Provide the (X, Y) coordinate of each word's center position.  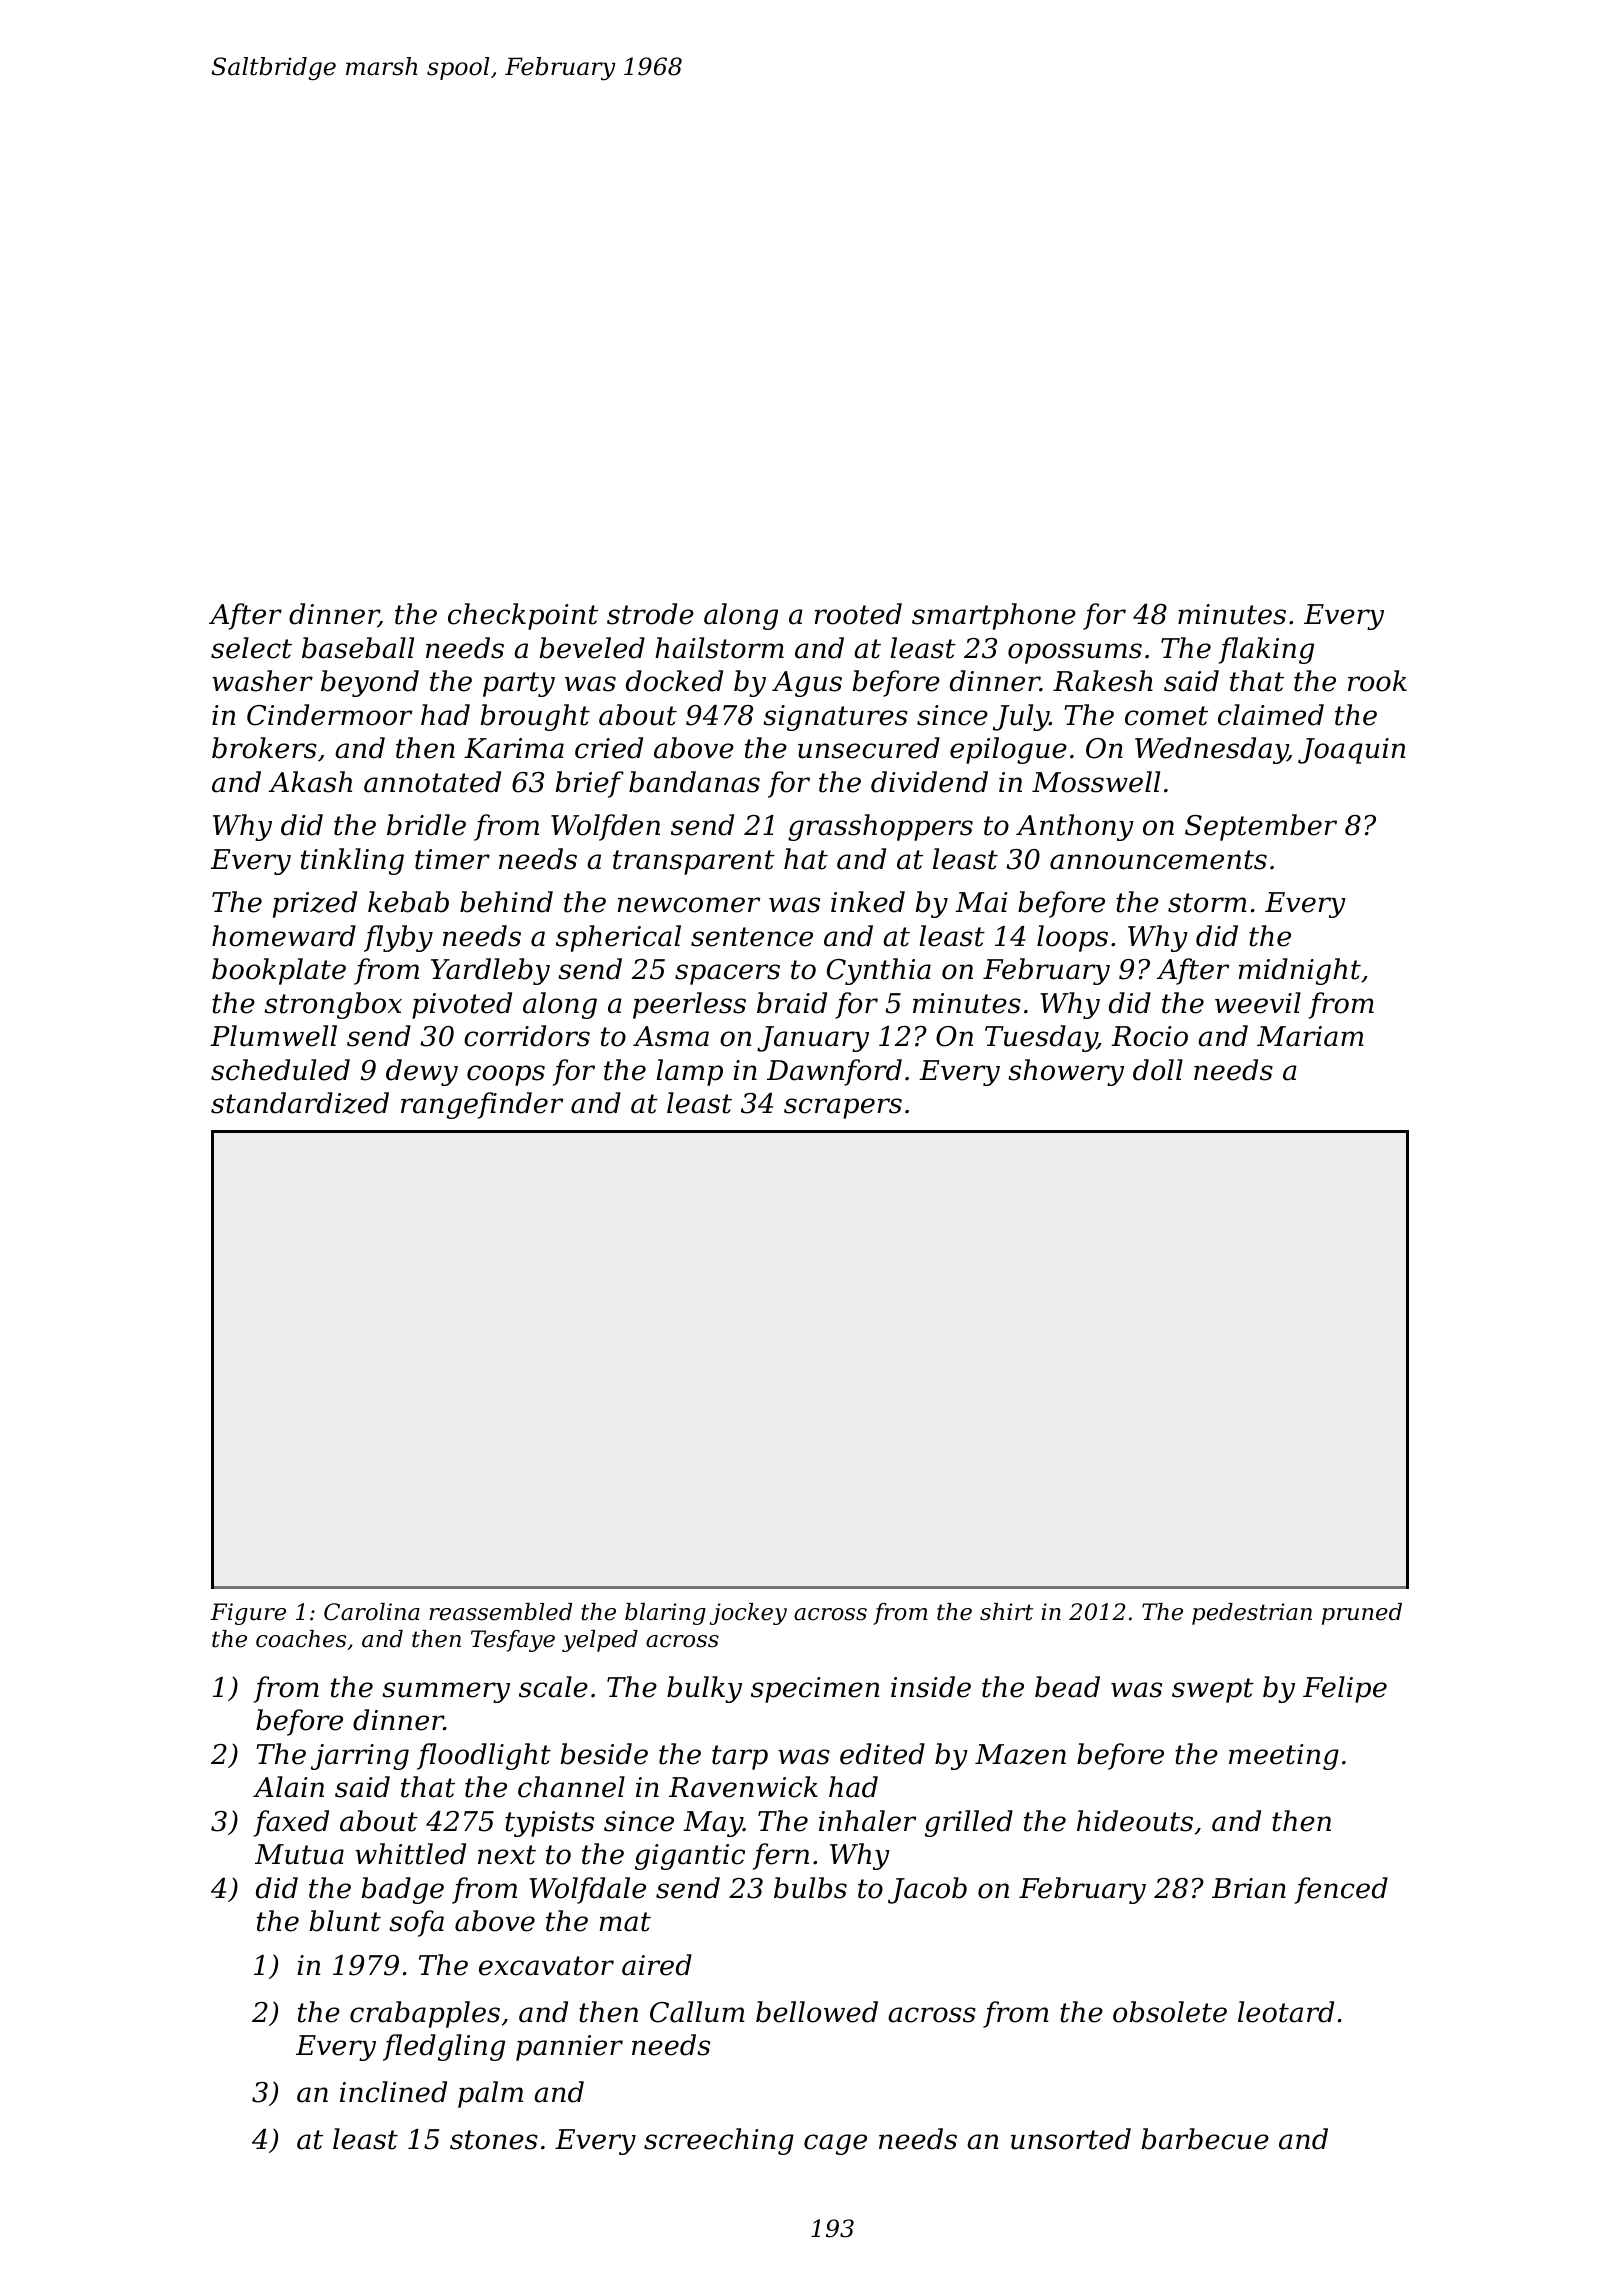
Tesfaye (513, 1641)
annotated (432, 782)
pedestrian (1252, 1614)
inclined (393, 2092)
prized (315, 904)
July (1021, 717)
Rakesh (1103, 681)
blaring (665, 1614)
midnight (1300, 971)
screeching (719, 2141)
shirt (1006, 1612)
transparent (694, 862)
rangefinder (482, 1105)
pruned (1362, 1614)
